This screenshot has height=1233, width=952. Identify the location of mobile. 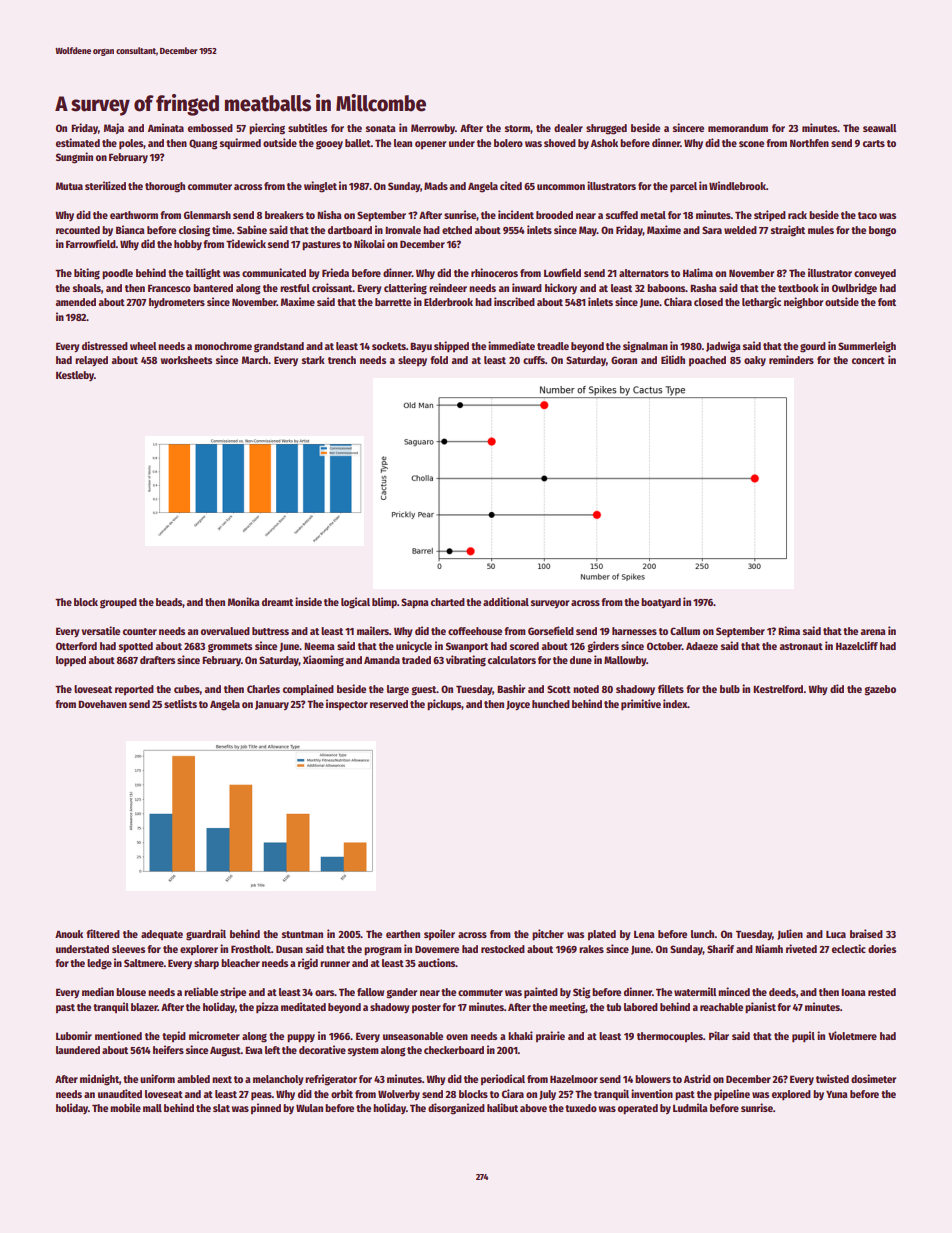
(125, 1107).
